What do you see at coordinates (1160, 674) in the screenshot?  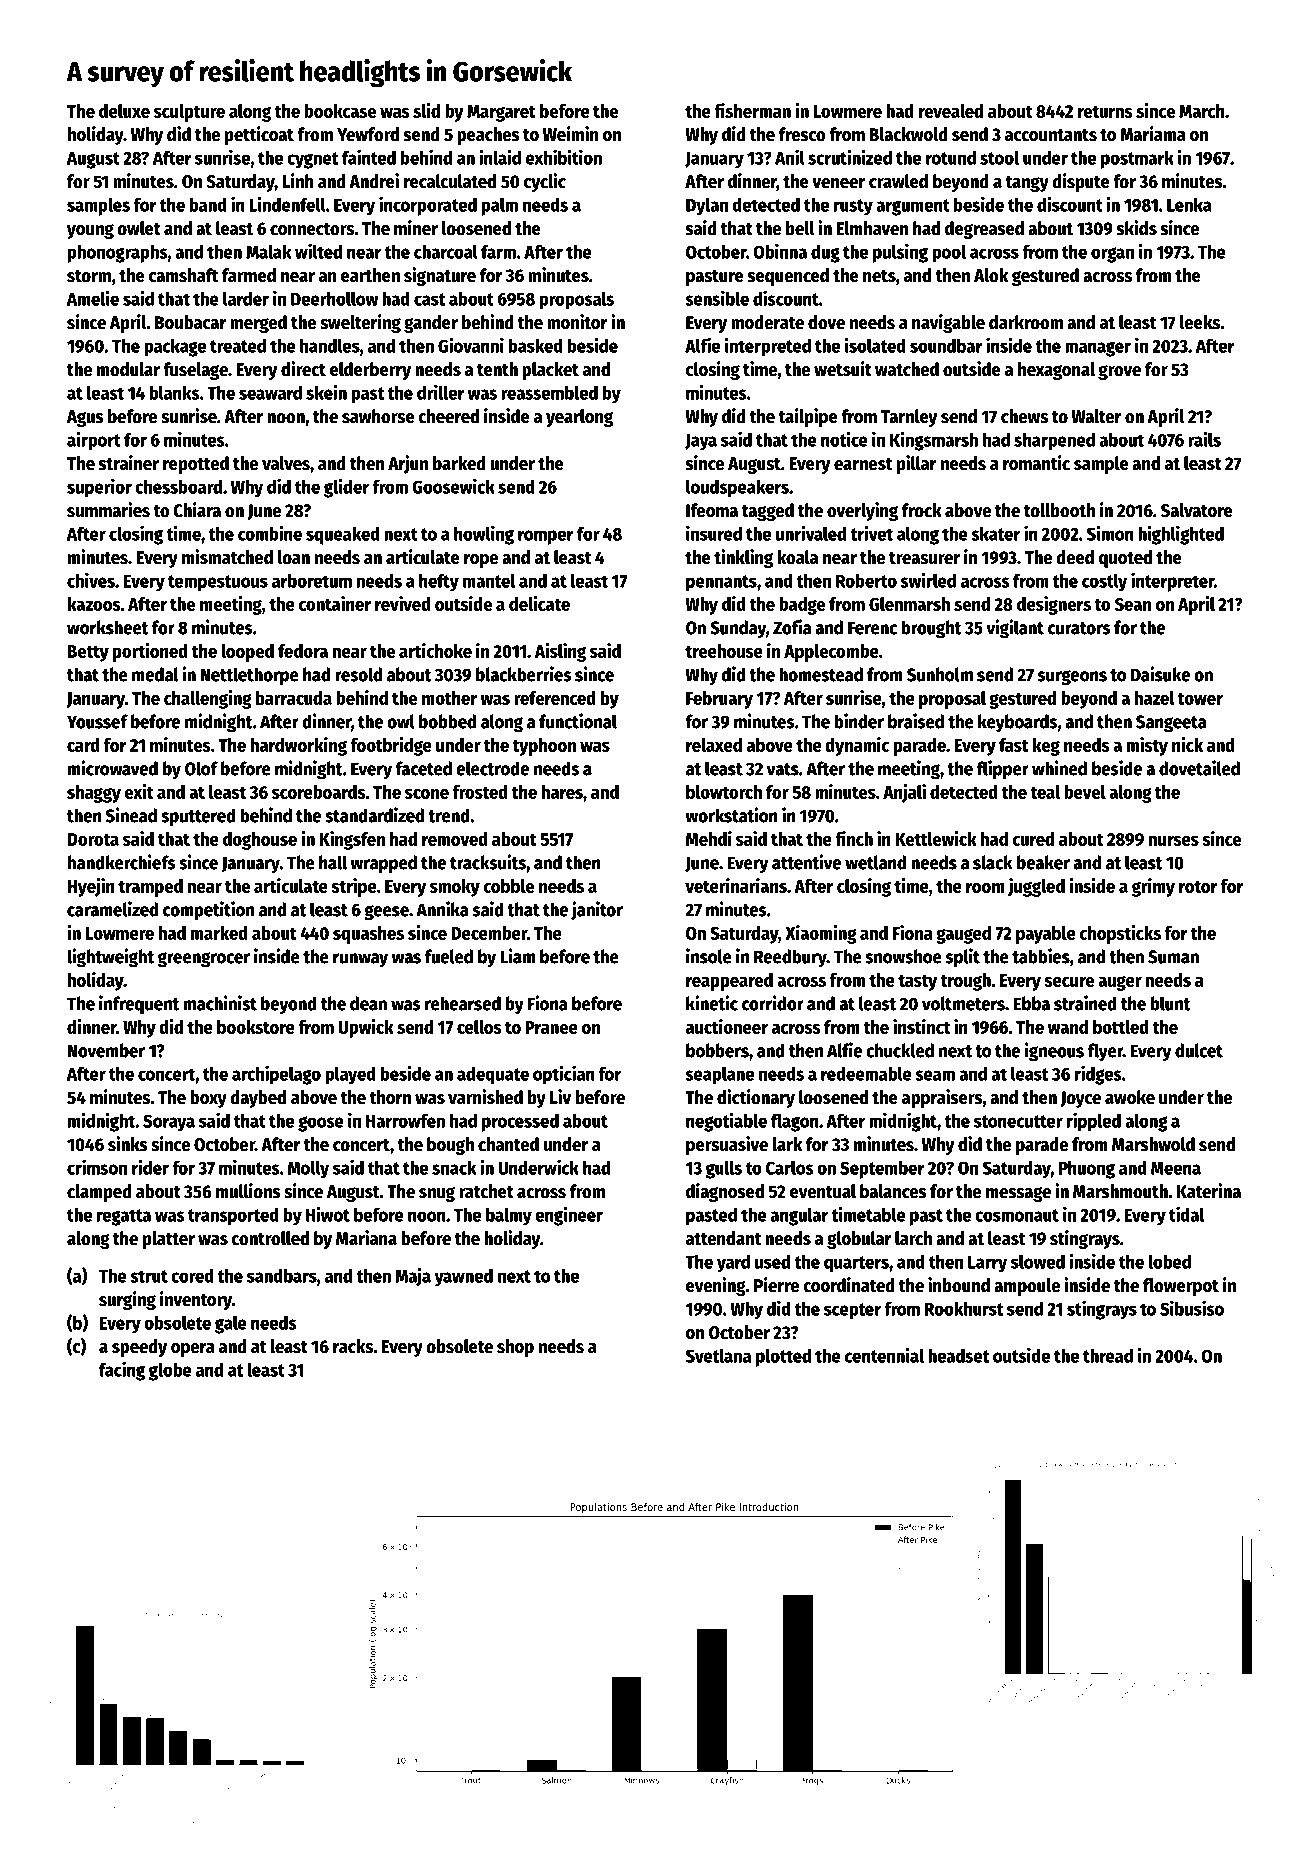 I see `Daisuke` at bounding box center [1160, 674].
